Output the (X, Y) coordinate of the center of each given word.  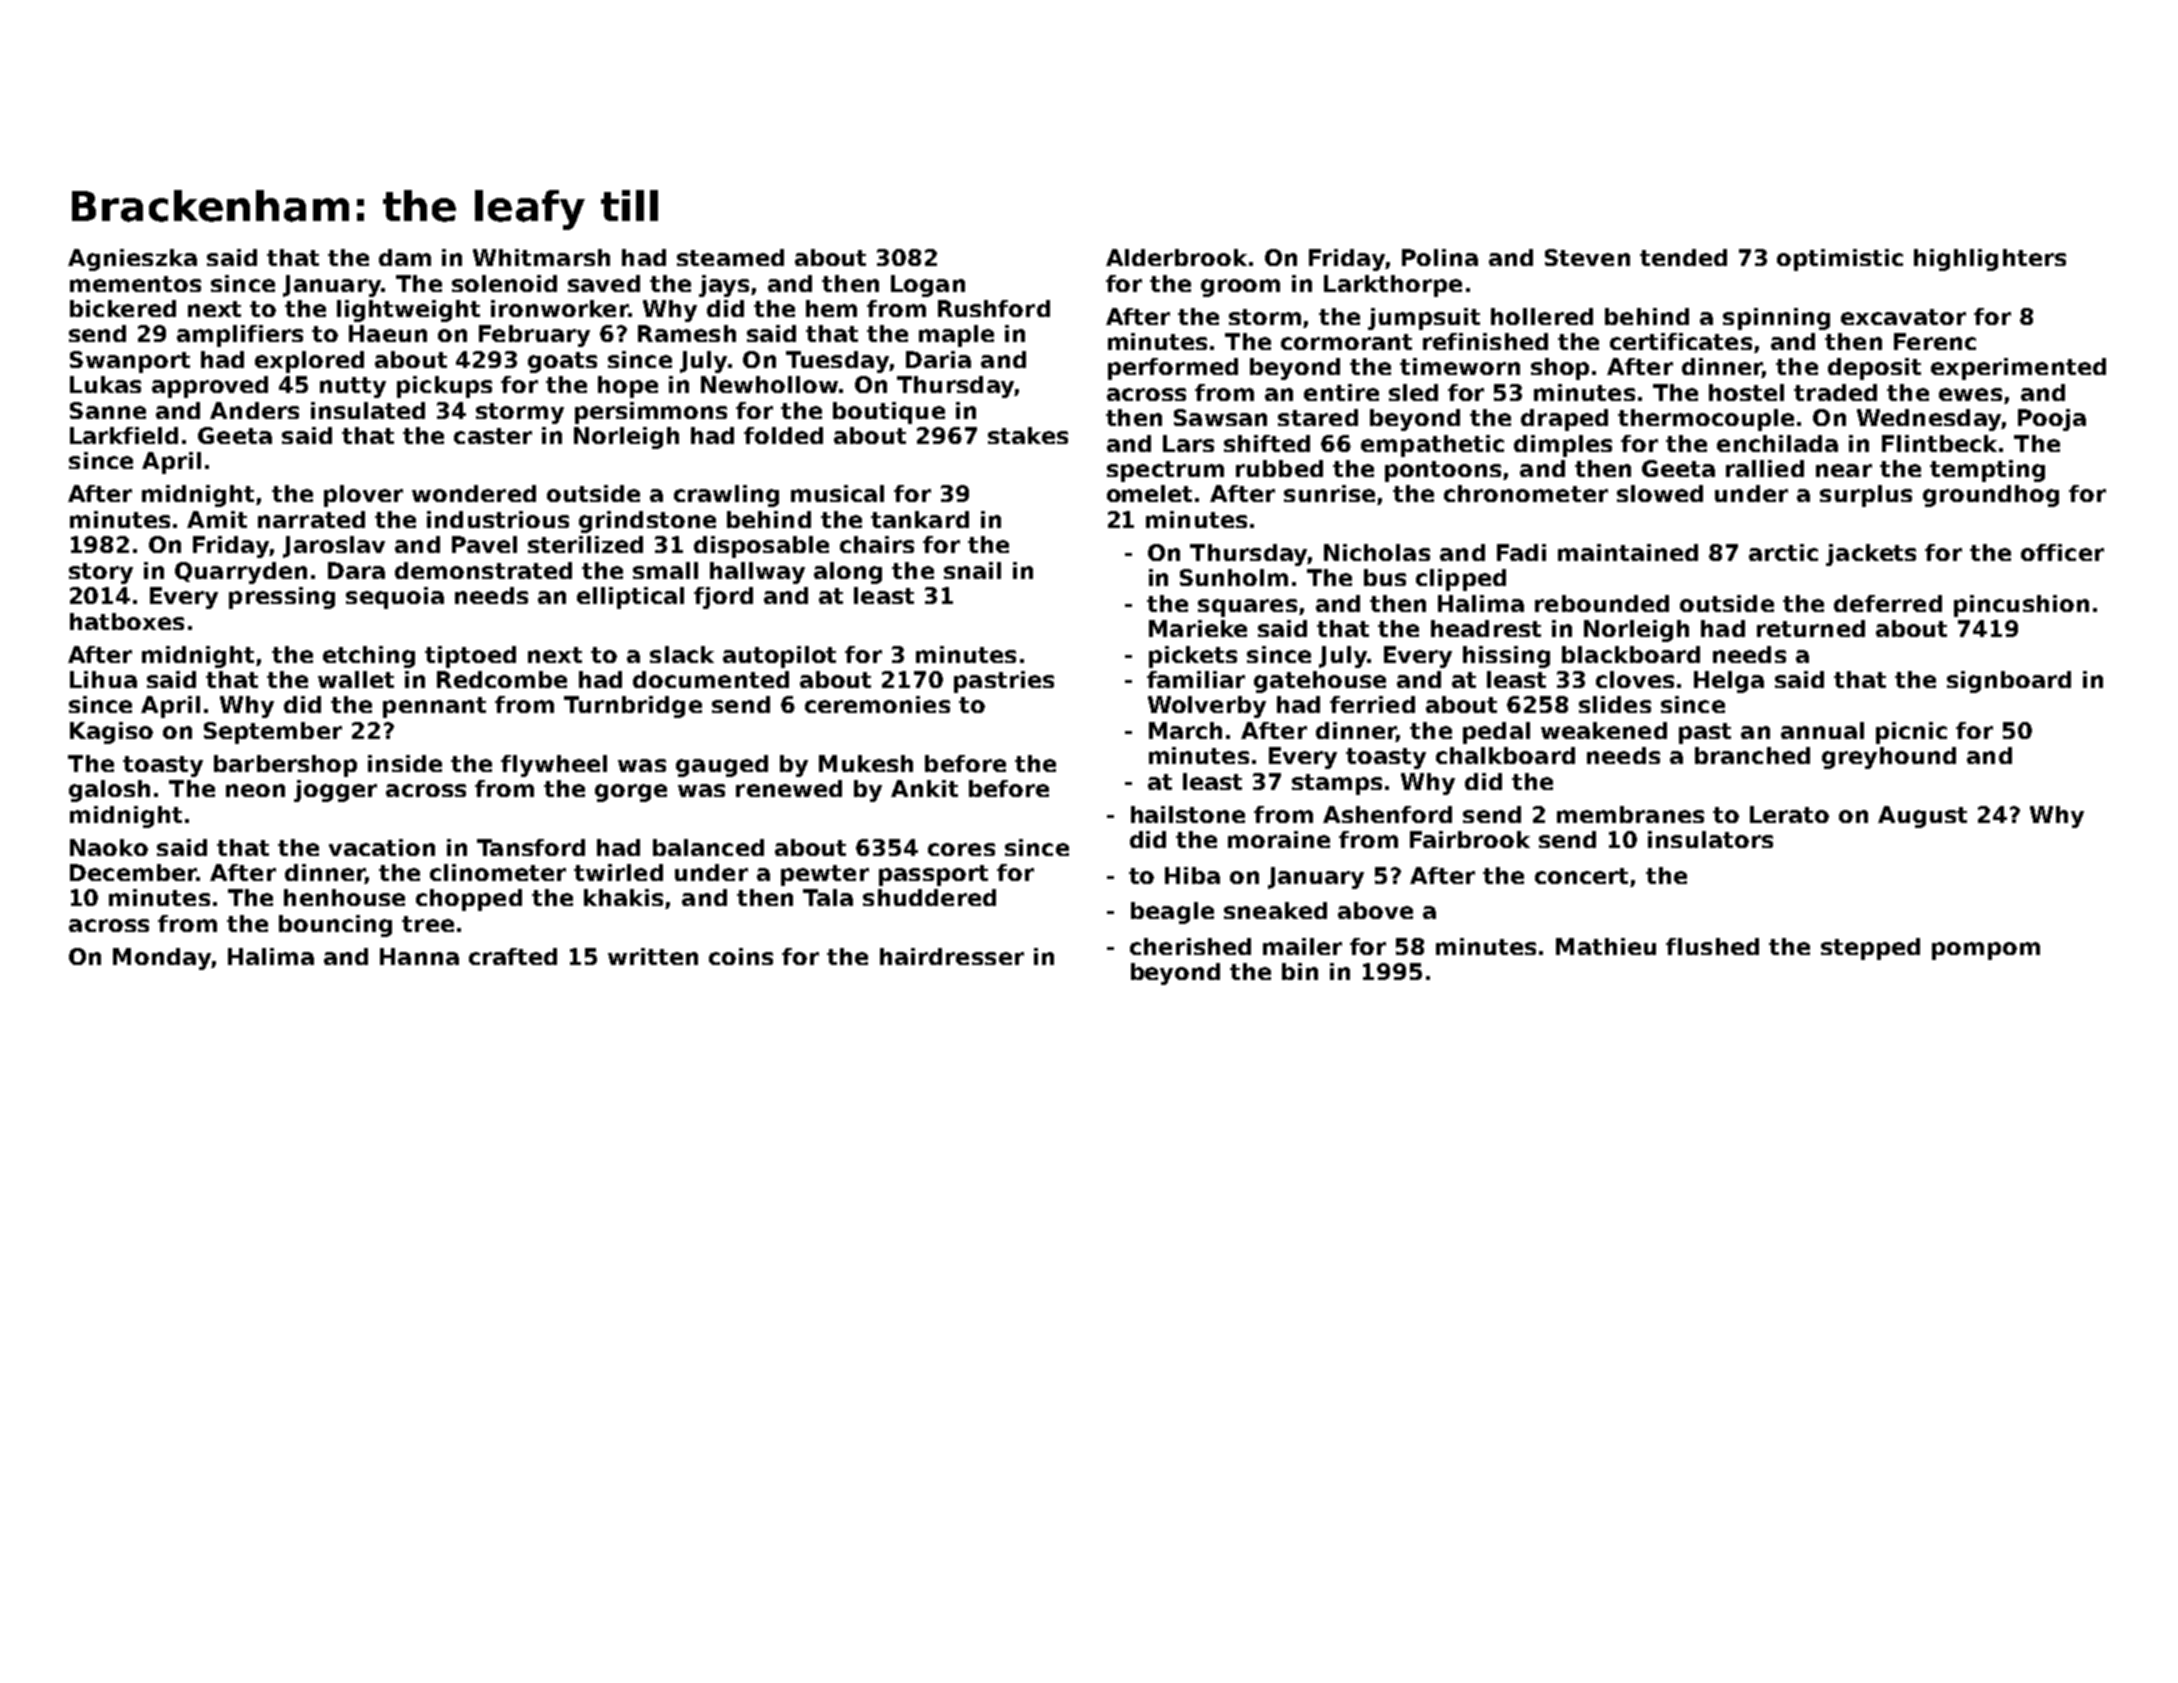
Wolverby (1207, 707)
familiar (1196, 679)
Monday (162, 959)
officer (2062, 552)
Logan (928, 286)
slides (1615, 704)
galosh (109, 791)
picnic (1911, 733)
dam (405, 257)
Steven (1587, 257)
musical (837, 493)
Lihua (103, 679)
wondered (474, 493)
